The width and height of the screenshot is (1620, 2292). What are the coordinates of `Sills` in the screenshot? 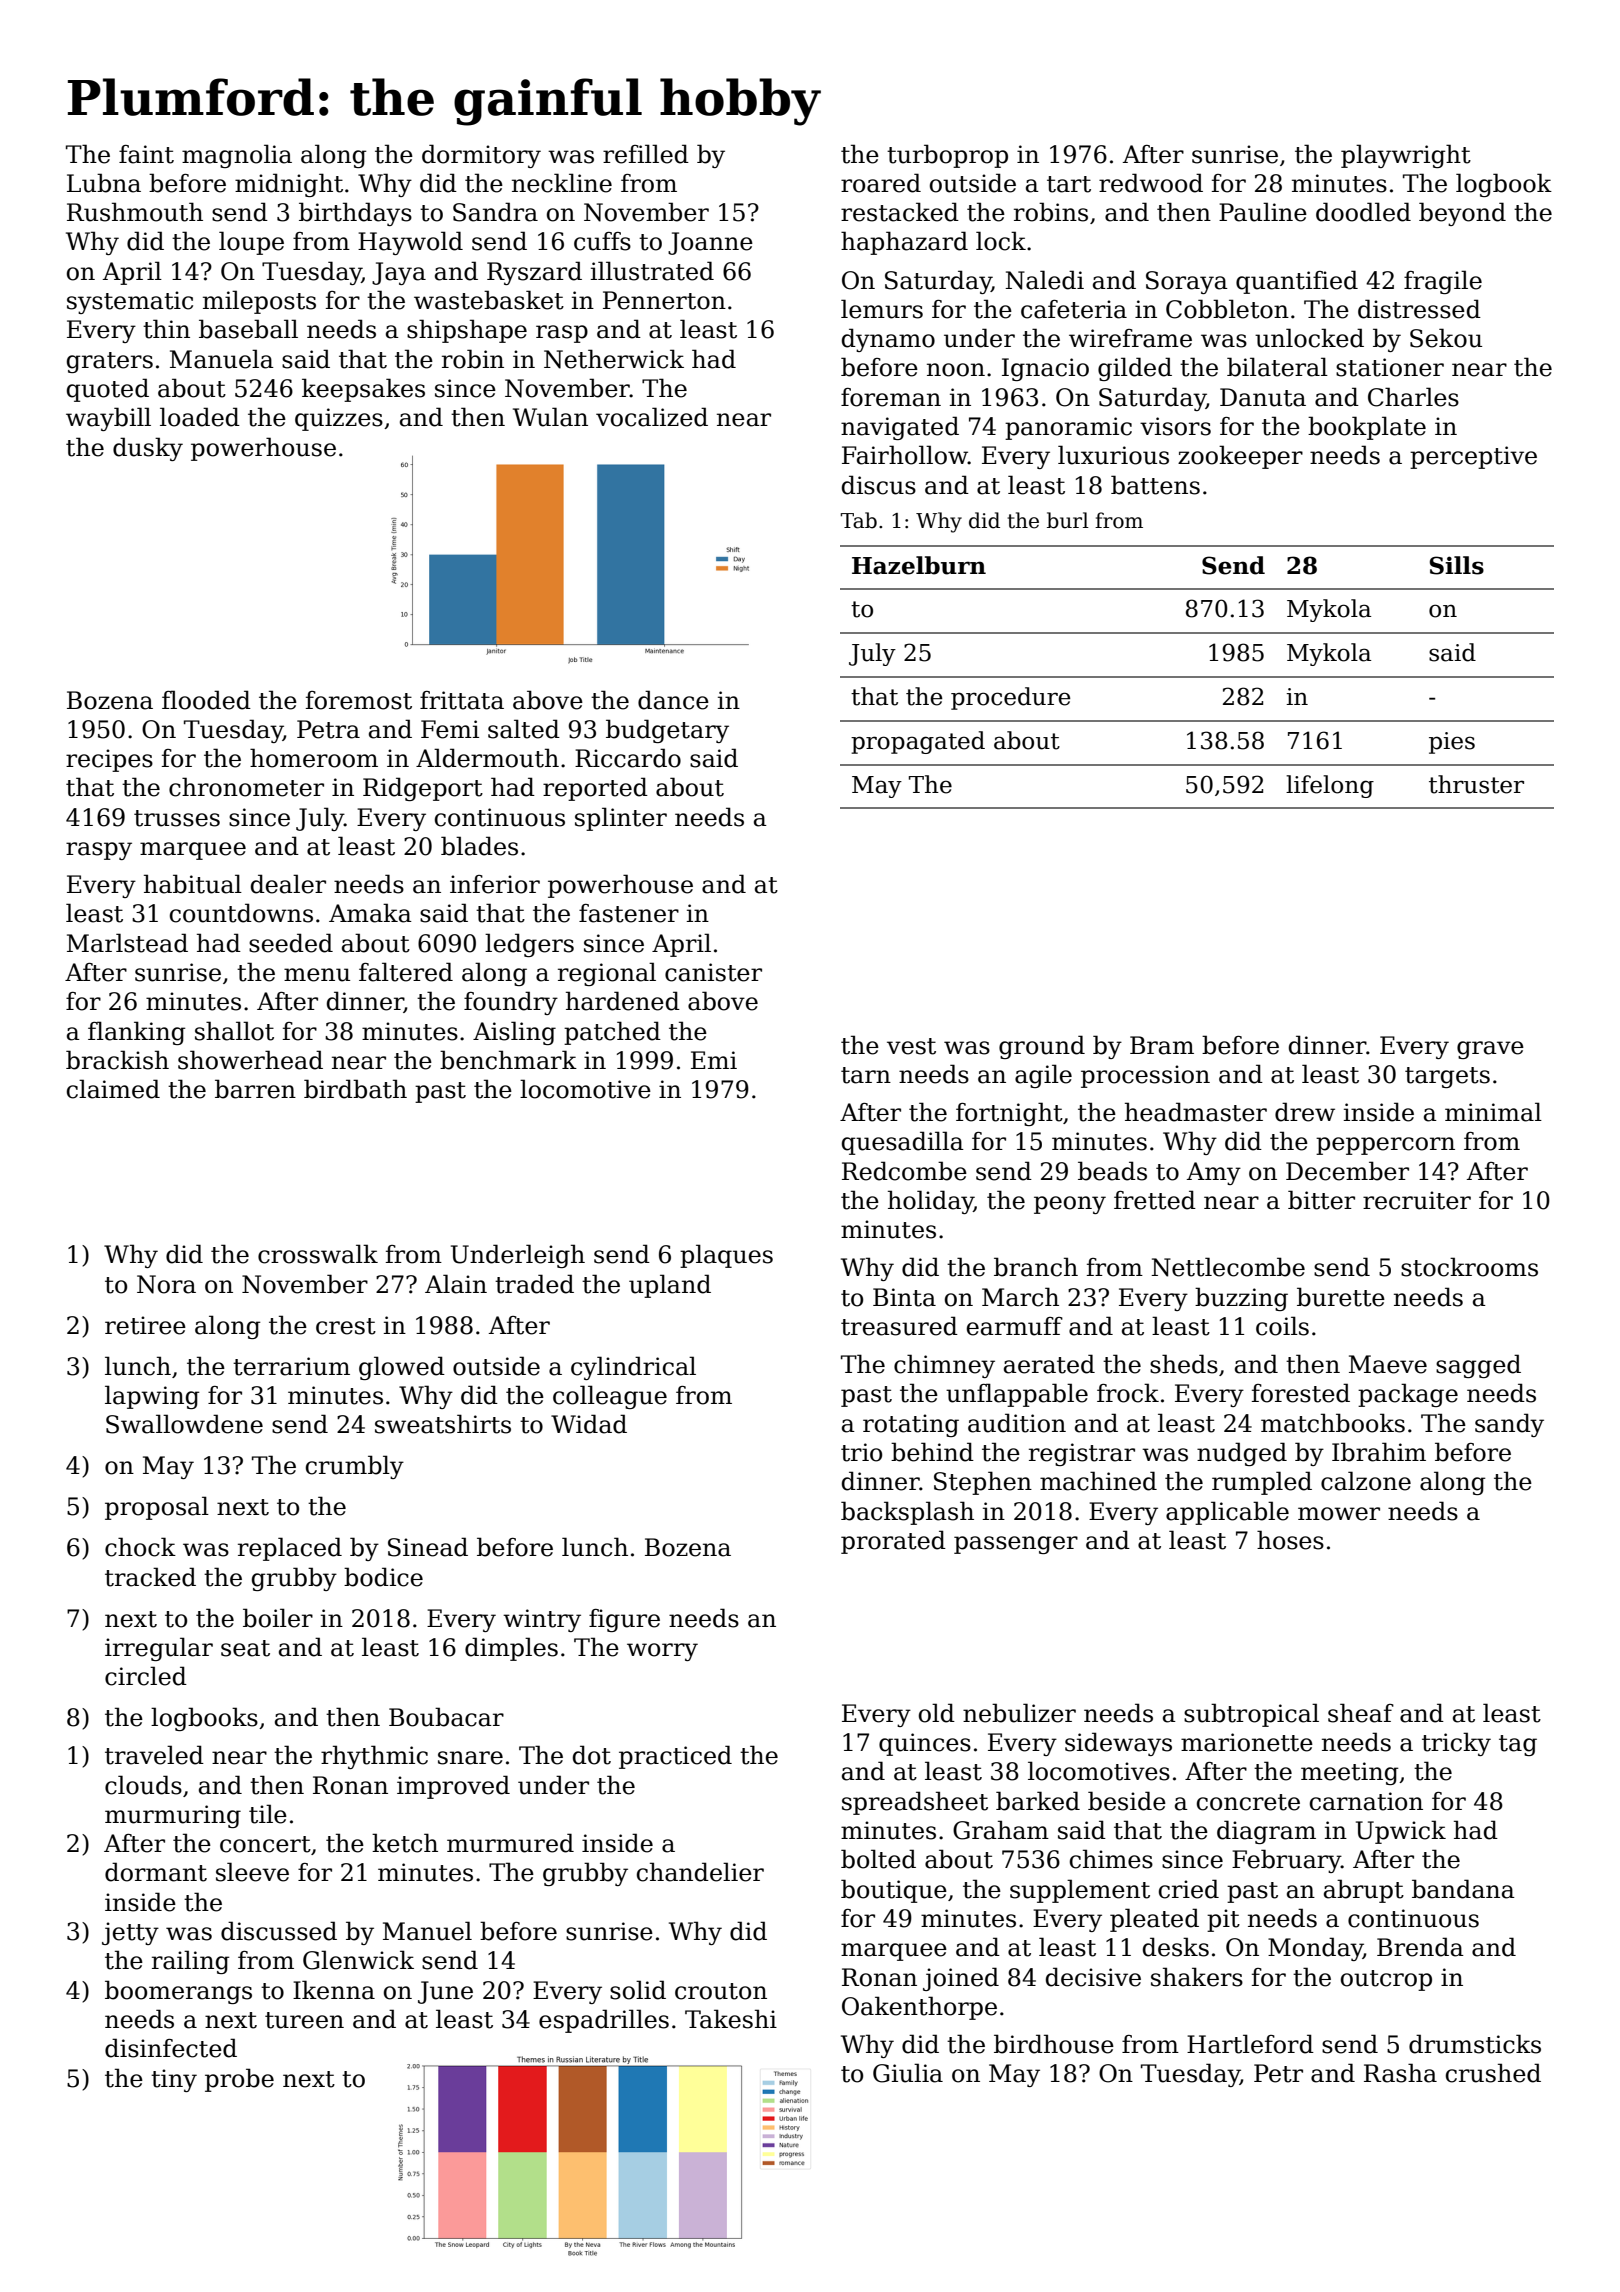 It's located at (1457, 565).
